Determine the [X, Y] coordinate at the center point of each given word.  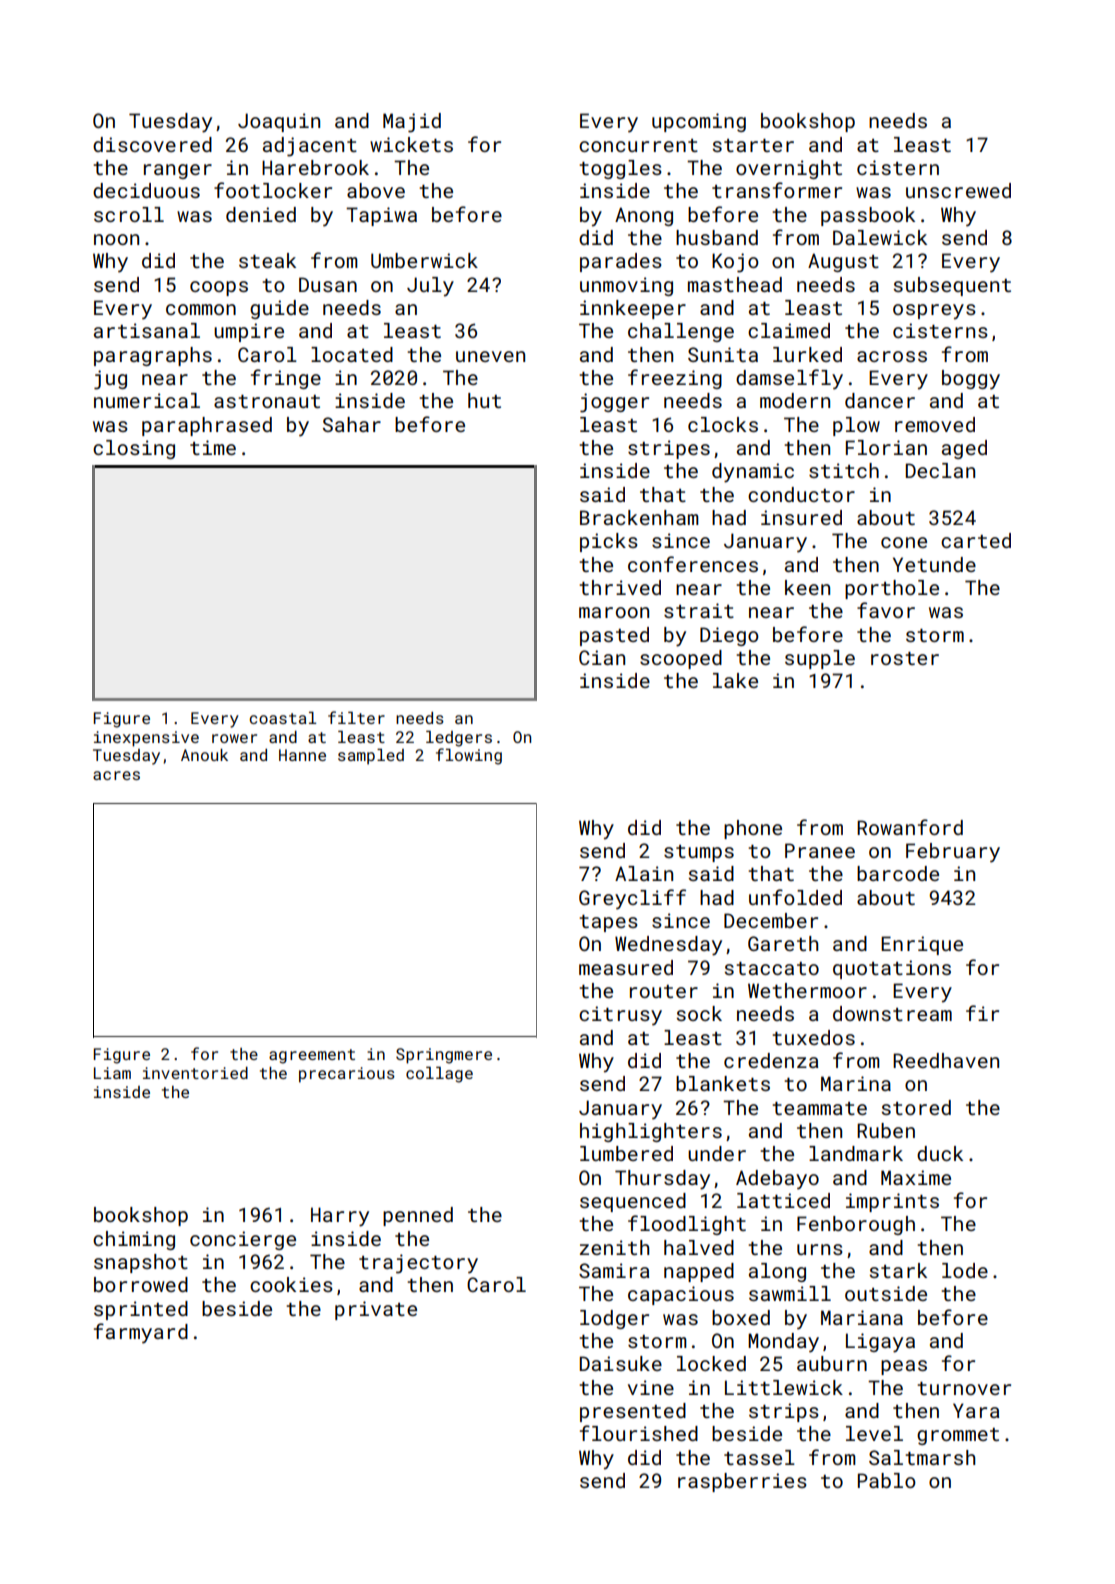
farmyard [141, 1333]
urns [820, 1249]
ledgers [459, 739]
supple [820, 659]
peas [904, 1367]
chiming [134, 1240]
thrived [620, 587]
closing [134, 449]
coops [219, 288]
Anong [644, 216]
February [953, 853]
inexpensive [146, 739]
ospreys [934, 312]
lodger [614, 1319]
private [376, 1310]
